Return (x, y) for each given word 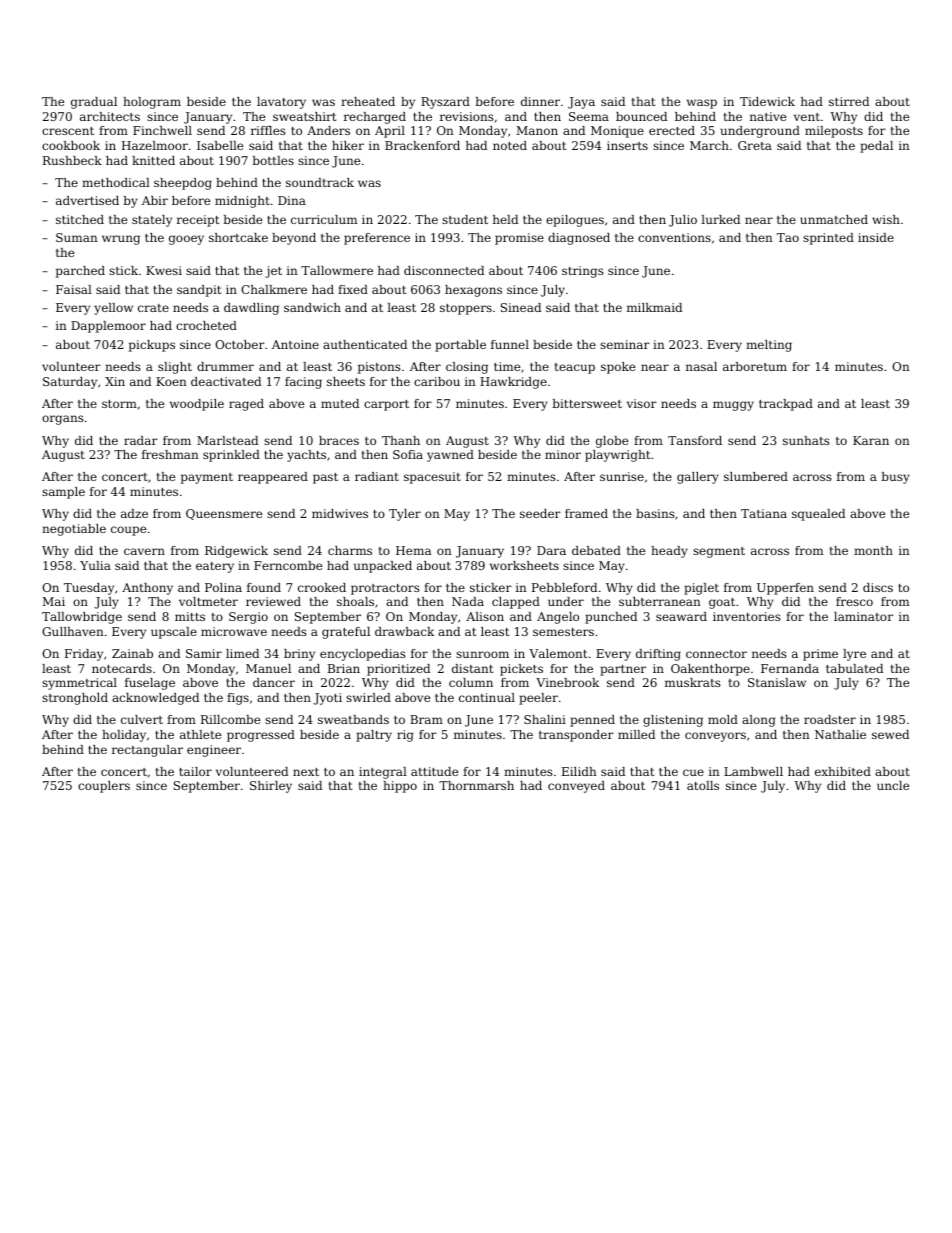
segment (719, 552)
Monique (617, 132)
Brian (344, 668)
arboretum (755, 366)
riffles (268, 130)
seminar (625, 344)
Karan (871, 440)
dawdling (251, 309)
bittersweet (587, 403)
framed (586, 513)
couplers (104, 787)
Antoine (295, 344)
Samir (204, 653)
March (709, 145)
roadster (830, 719)
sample (63, 493)
